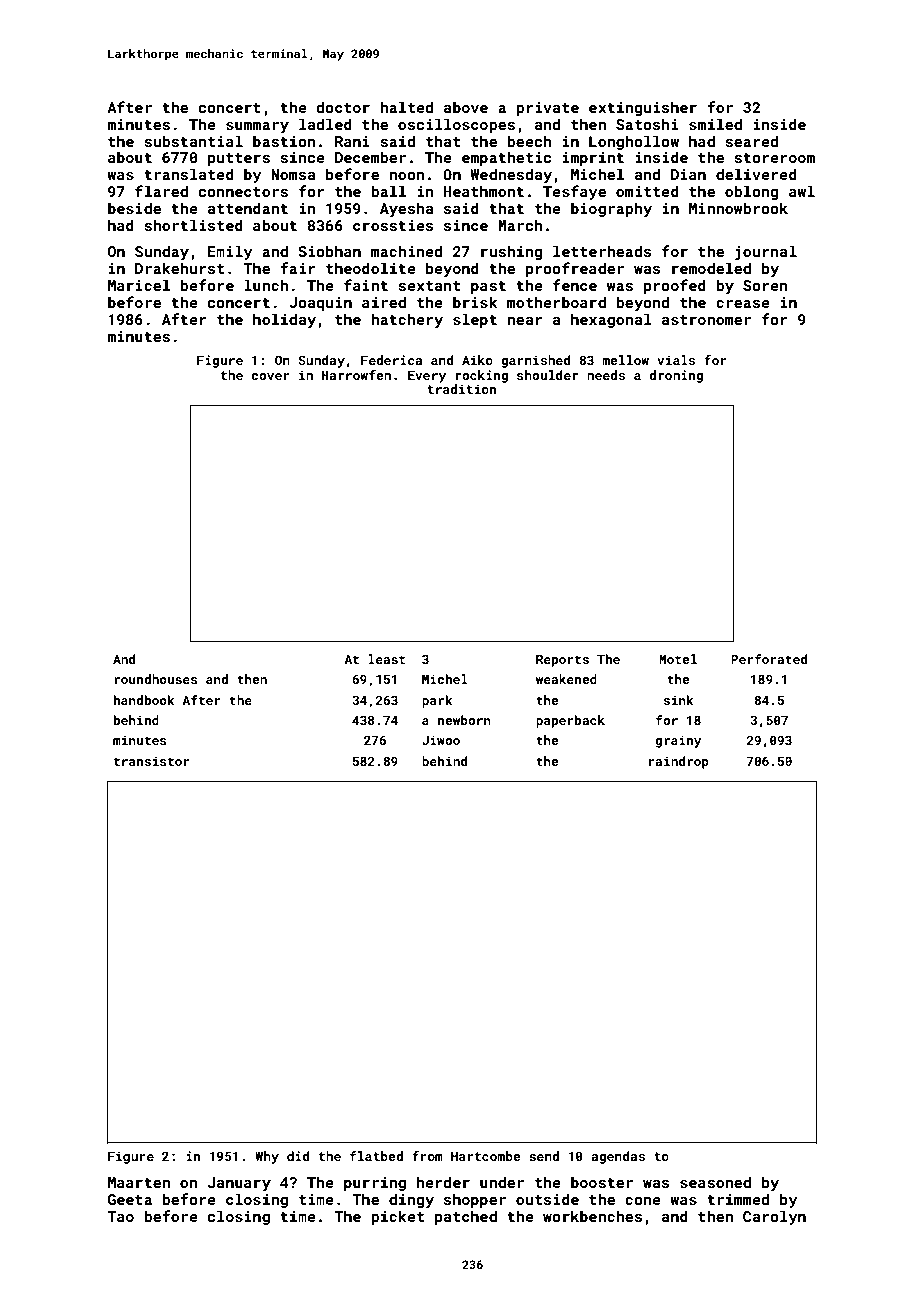 This image has width=924, height=1308. I want to click on Every, so click(427, 376).
